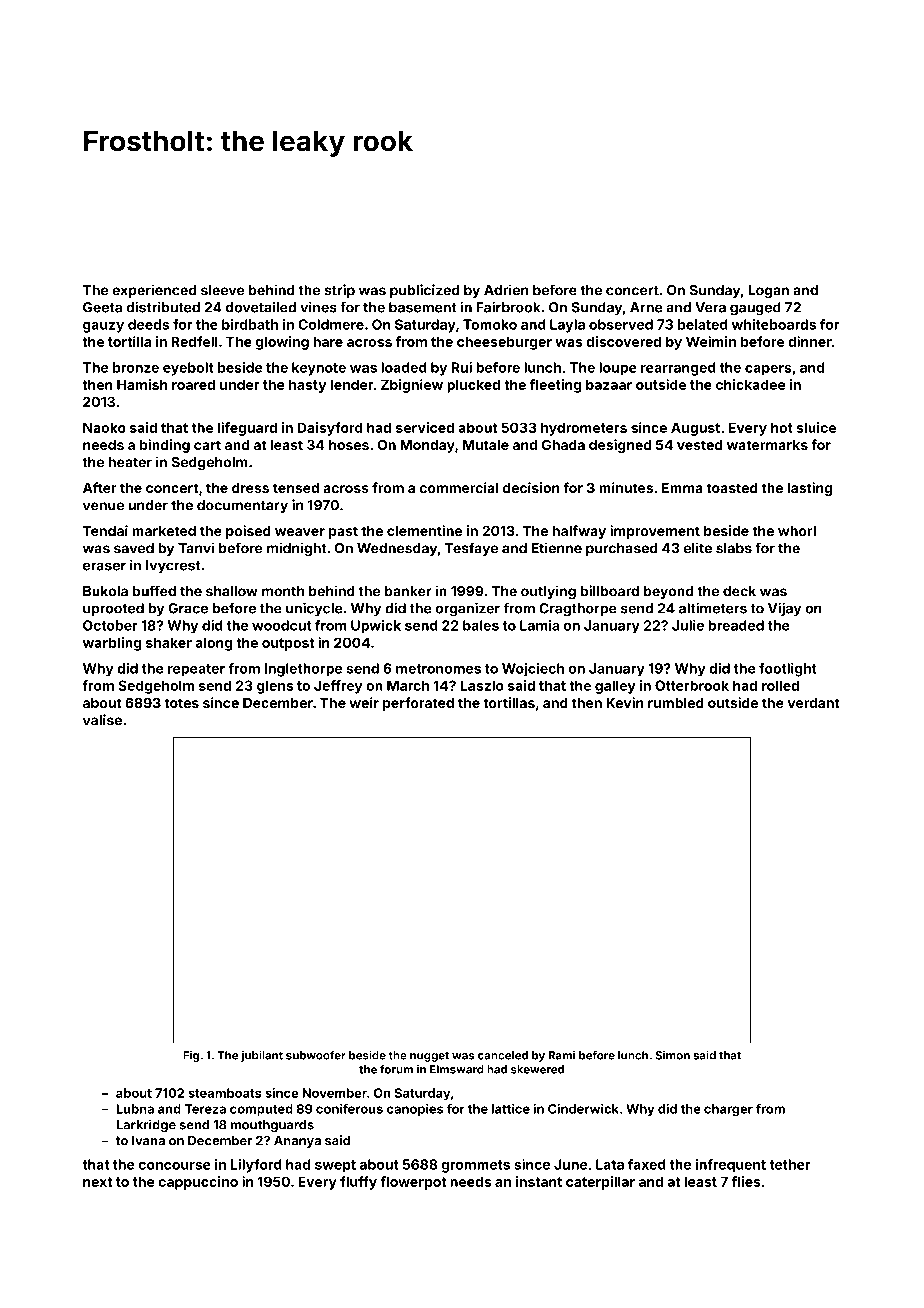 Image resolution: width=924 pixels, height=1308 pixels. Describe the element at coordinates (784, 609) in the page. I see `Vijay` at that location.
